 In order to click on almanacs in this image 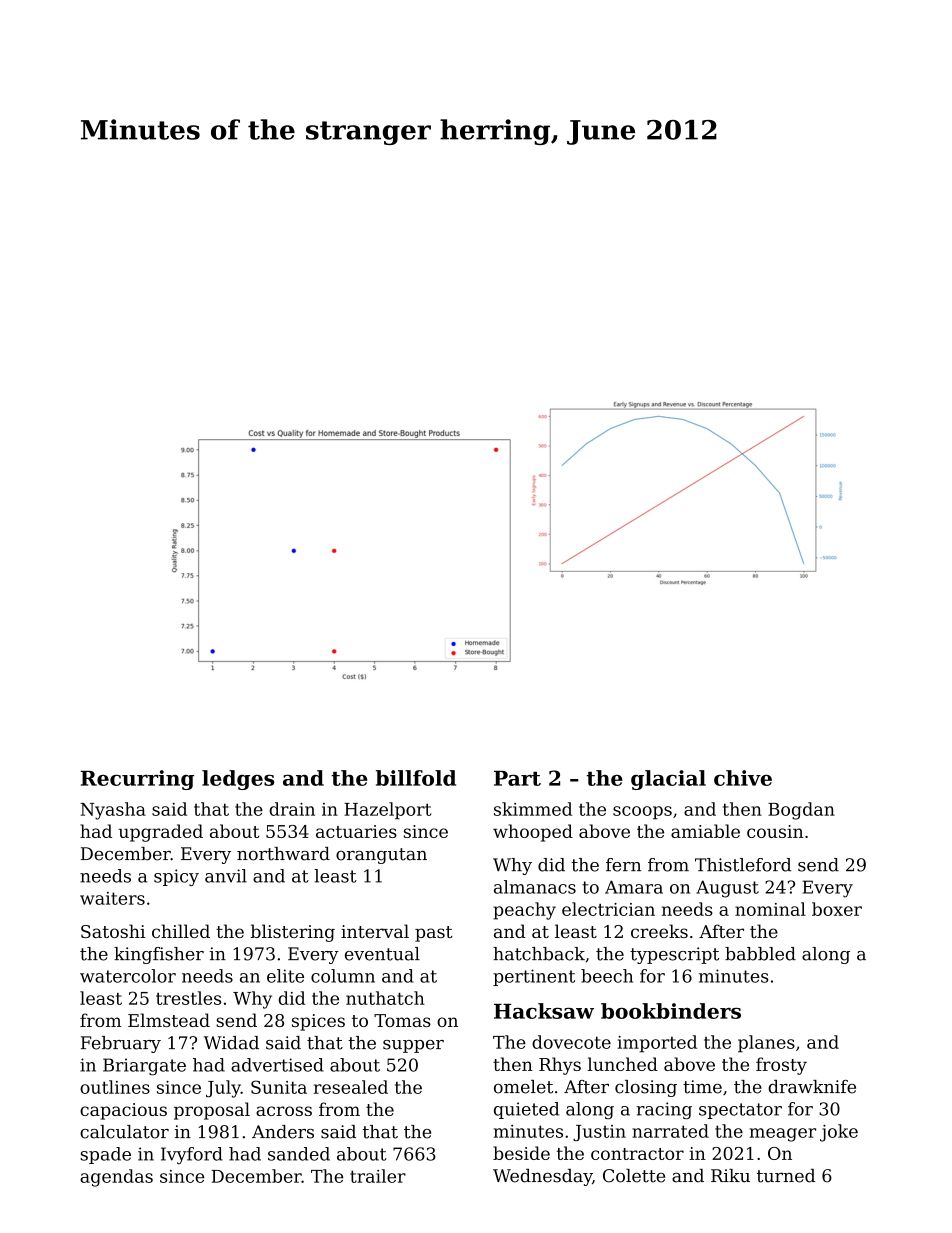, I will do `click(535, 887)`.
